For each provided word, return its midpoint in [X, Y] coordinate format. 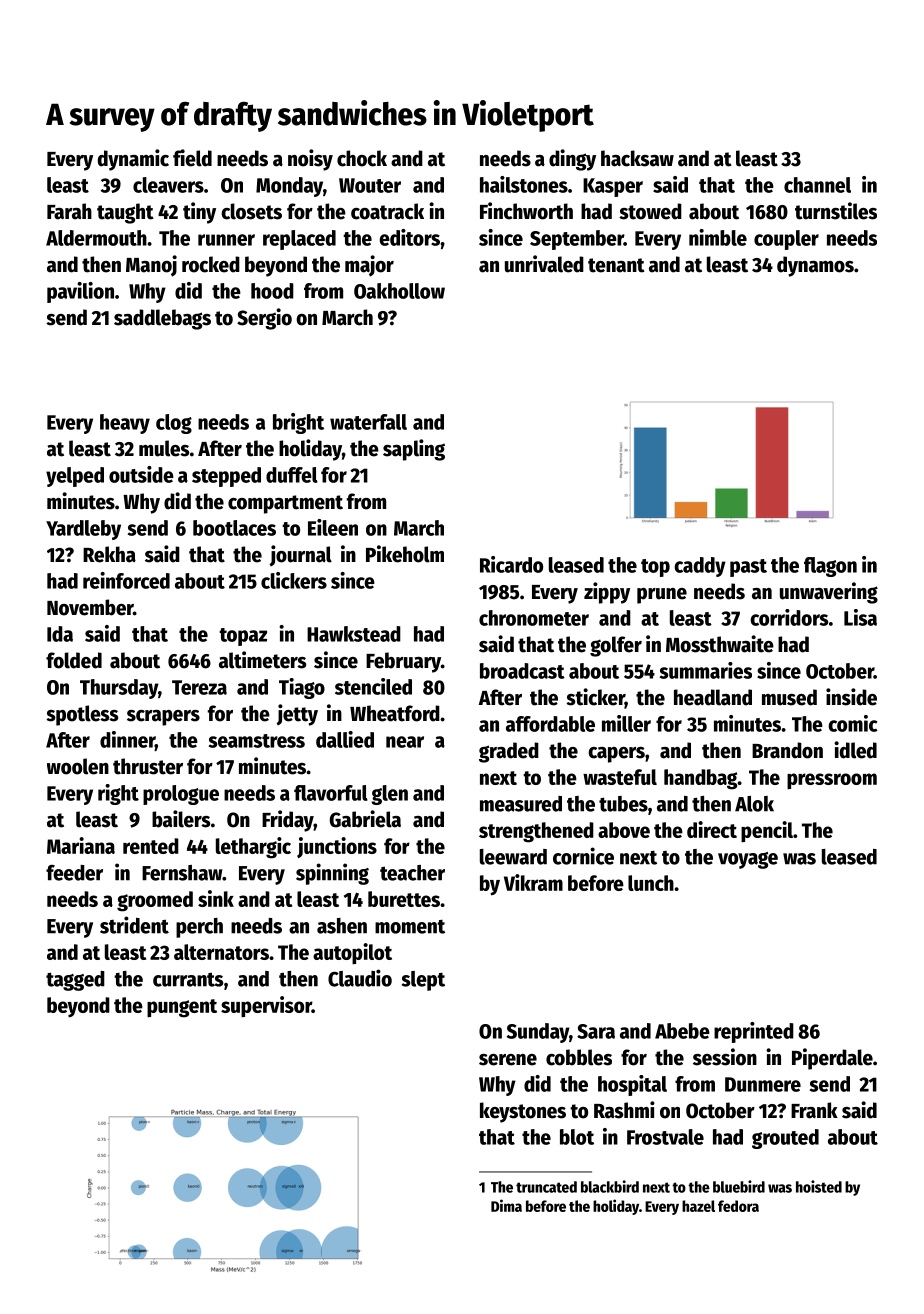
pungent [182, 1008]
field [192, 158]
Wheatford [395, 713]
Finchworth [526, 211]
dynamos [815, 266]
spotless [82, 715]
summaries [706, 670]
